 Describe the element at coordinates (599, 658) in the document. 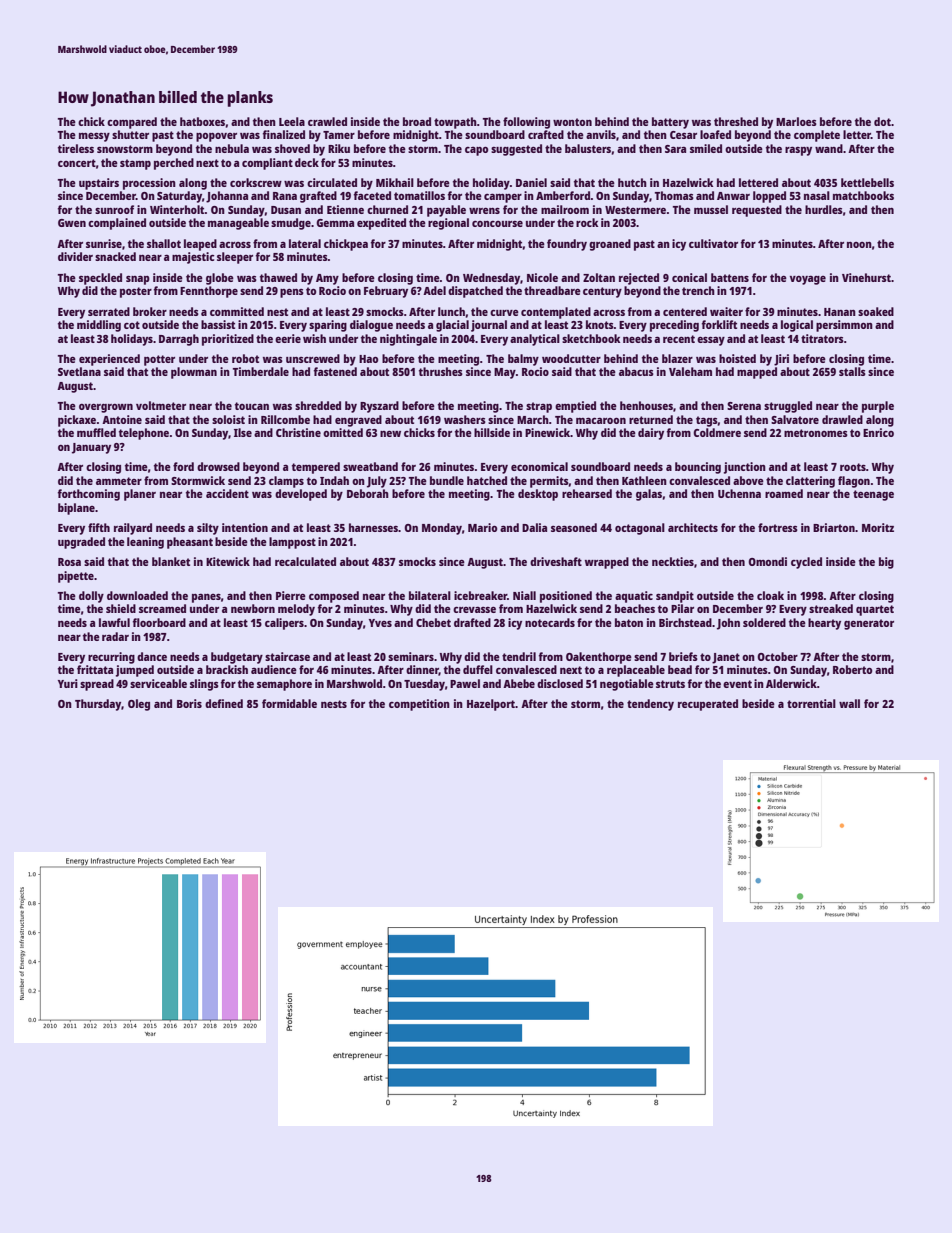

I see `Oakenthorpe` at that location.
